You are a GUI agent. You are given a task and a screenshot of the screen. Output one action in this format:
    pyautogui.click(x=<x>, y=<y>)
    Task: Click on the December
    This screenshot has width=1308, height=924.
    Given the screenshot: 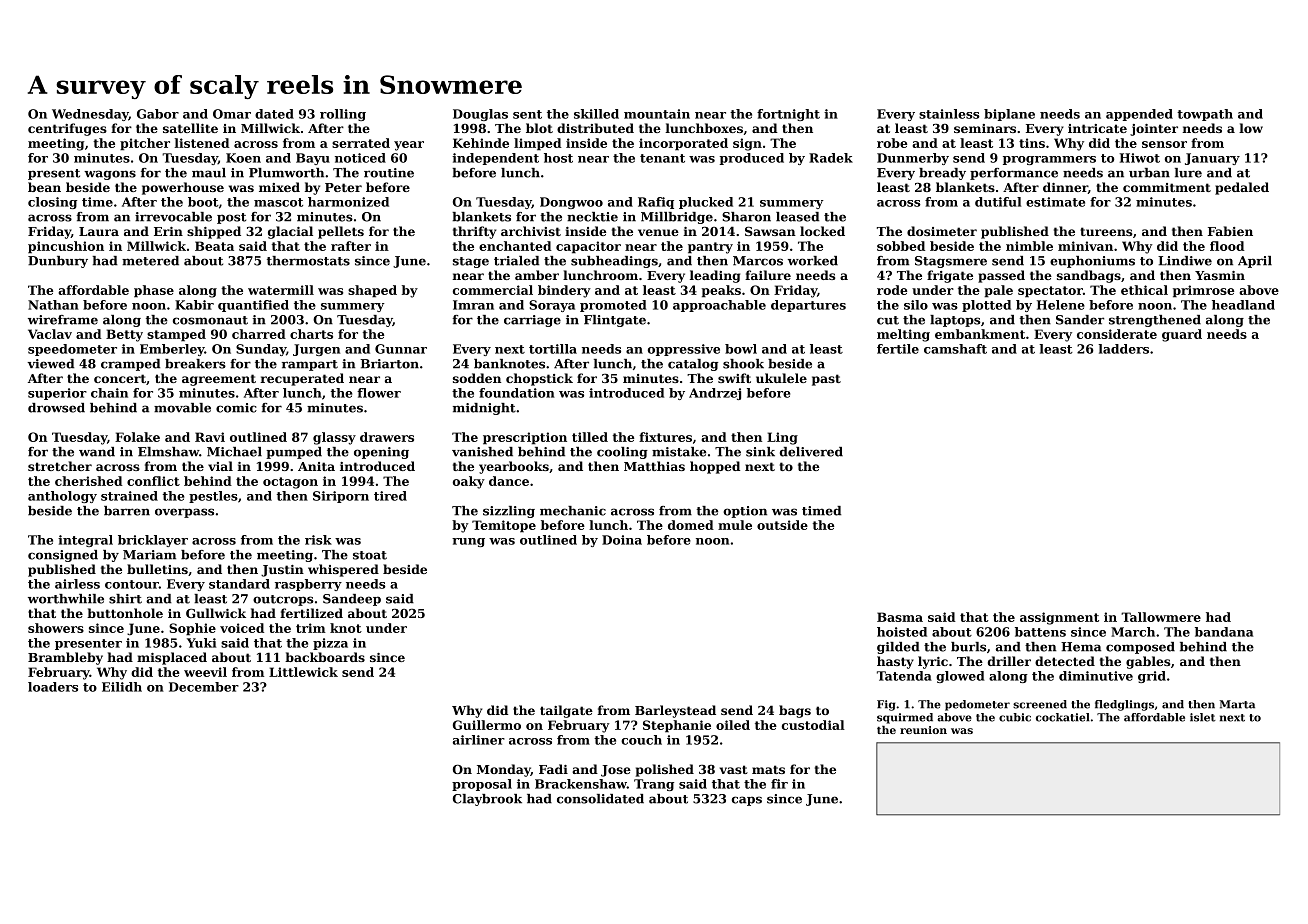 What is the action you would take?
    pyautogui.click(x=204, y=687)
